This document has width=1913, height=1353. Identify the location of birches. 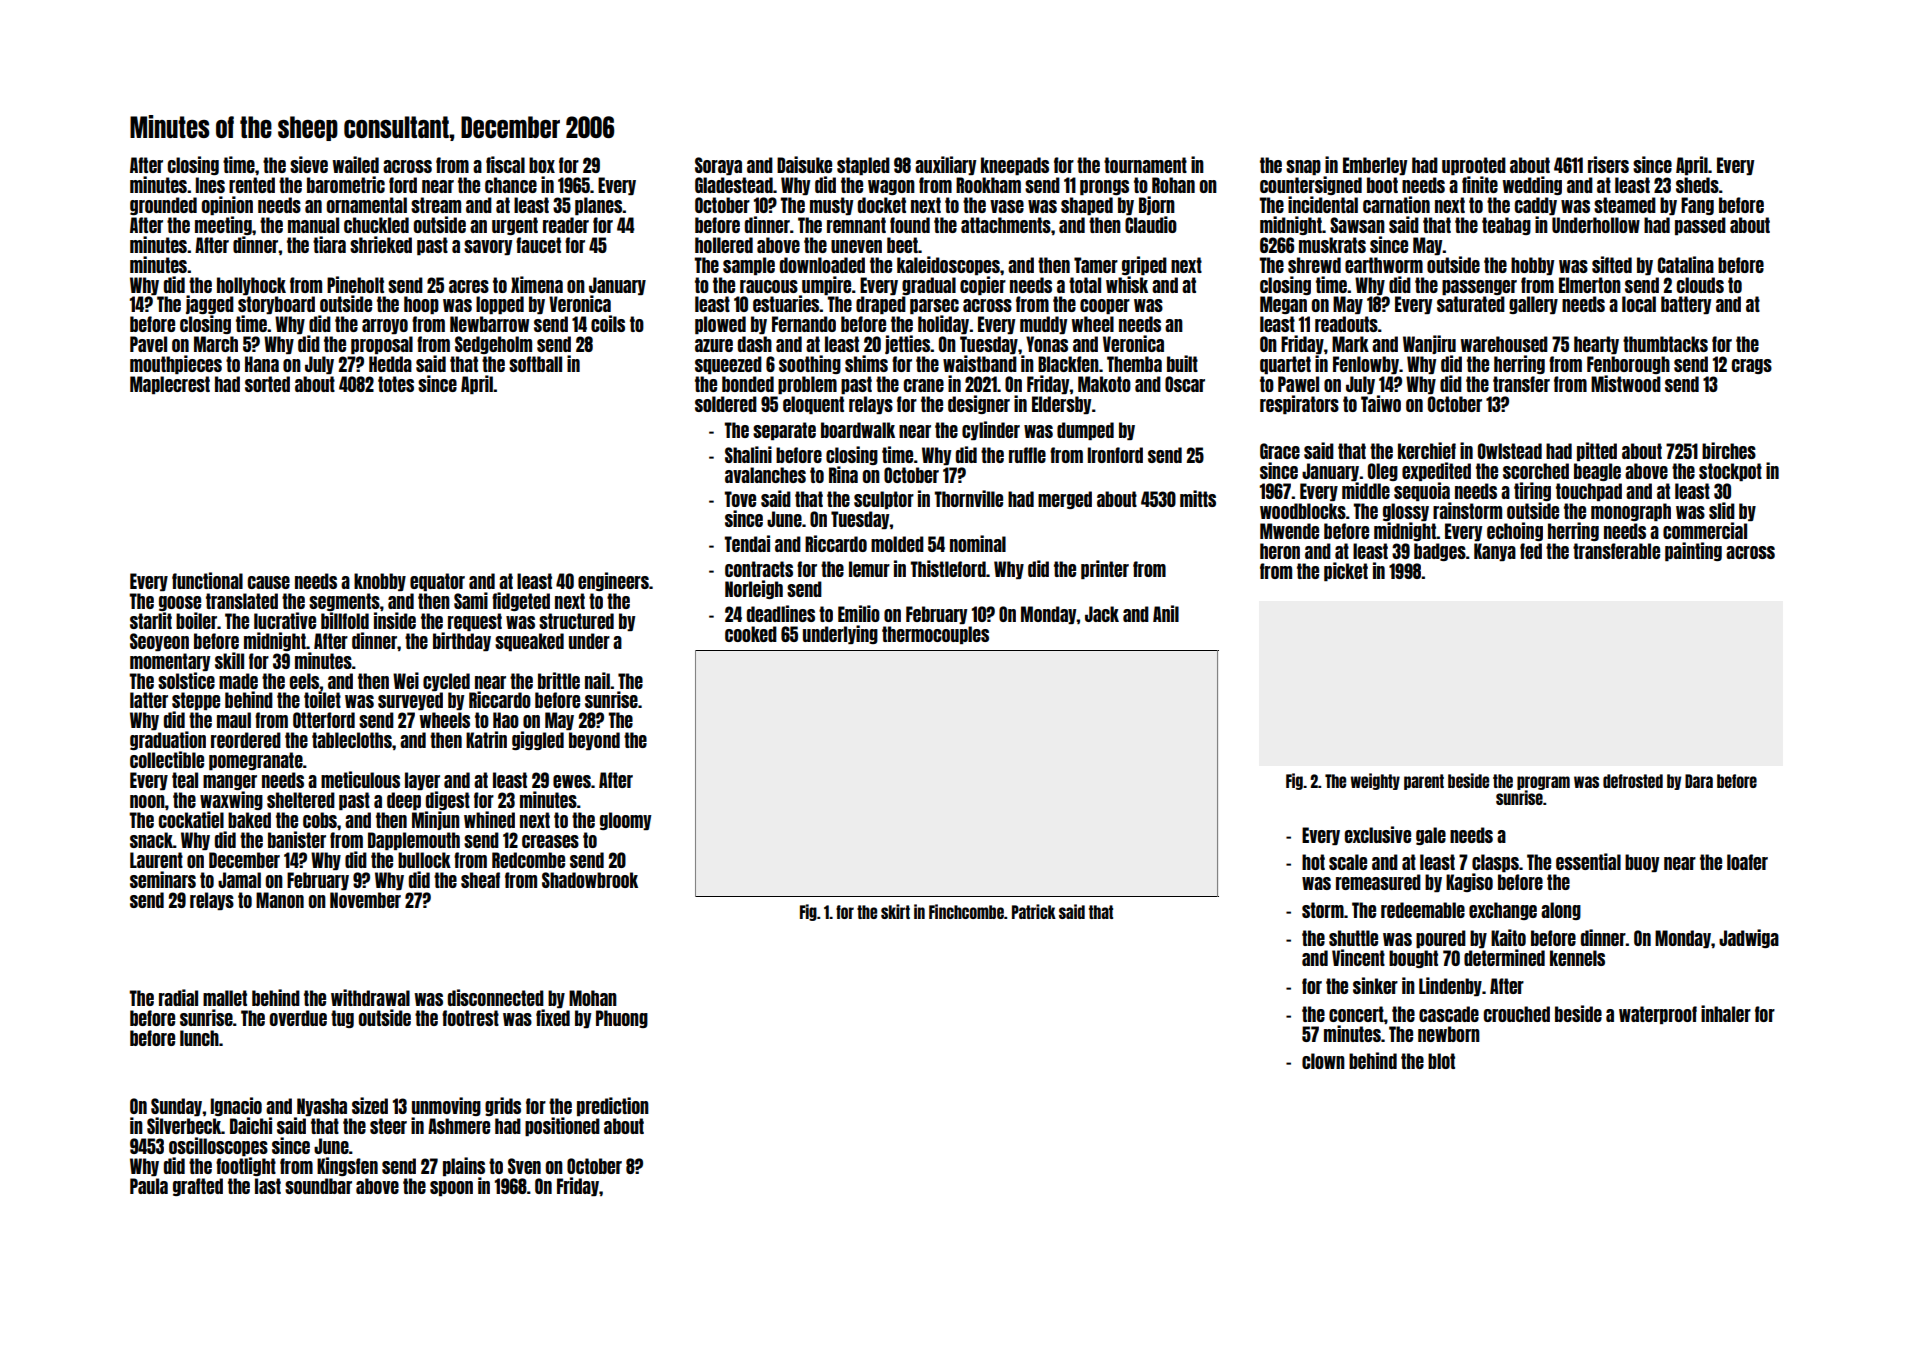
(1729, 450).
